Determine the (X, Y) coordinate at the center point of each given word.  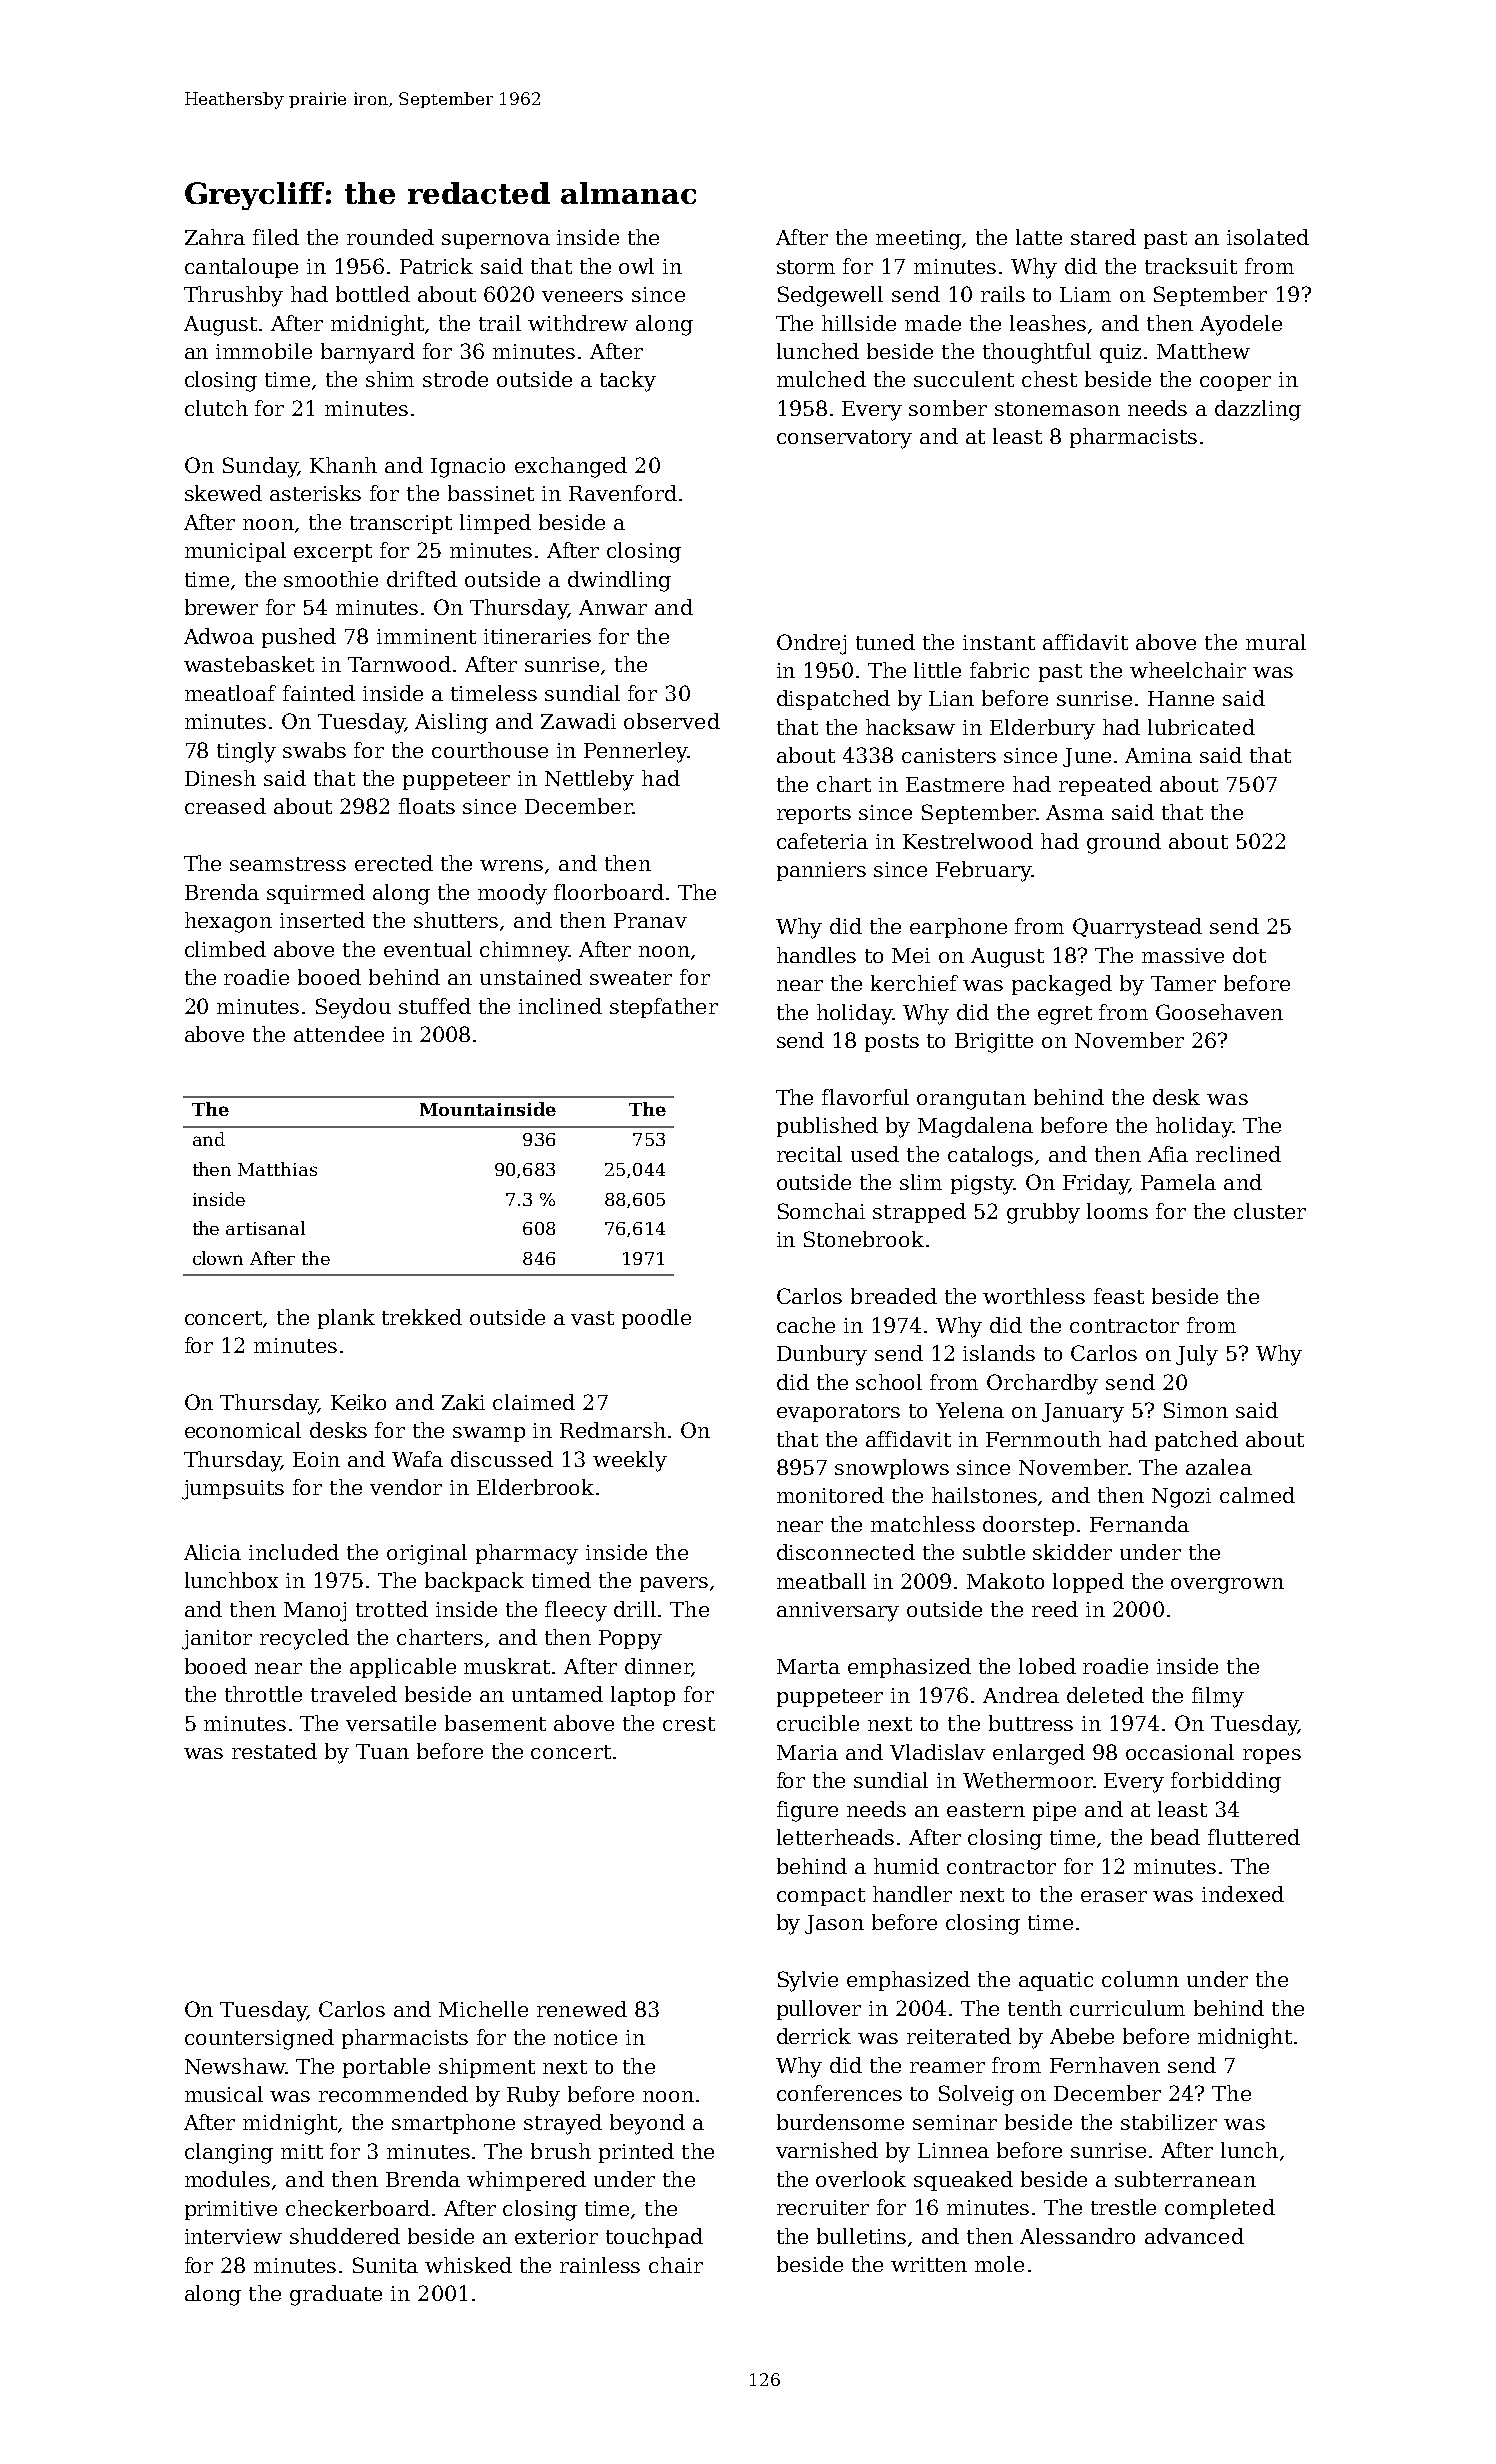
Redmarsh (613, 1430)
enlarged (1039, 1754)
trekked (422, 1317)
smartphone (453, 2124)
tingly (246, 752)
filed (276, 237)
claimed (534, 1402)
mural (1276, 642)
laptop (643, 1696)
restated (274, 1751)
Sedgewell (830, 296)
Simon (1196, 1410)
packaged (1062, 985)
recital (809, 1154)
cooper (1235, 383)
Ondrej (811, 644)
